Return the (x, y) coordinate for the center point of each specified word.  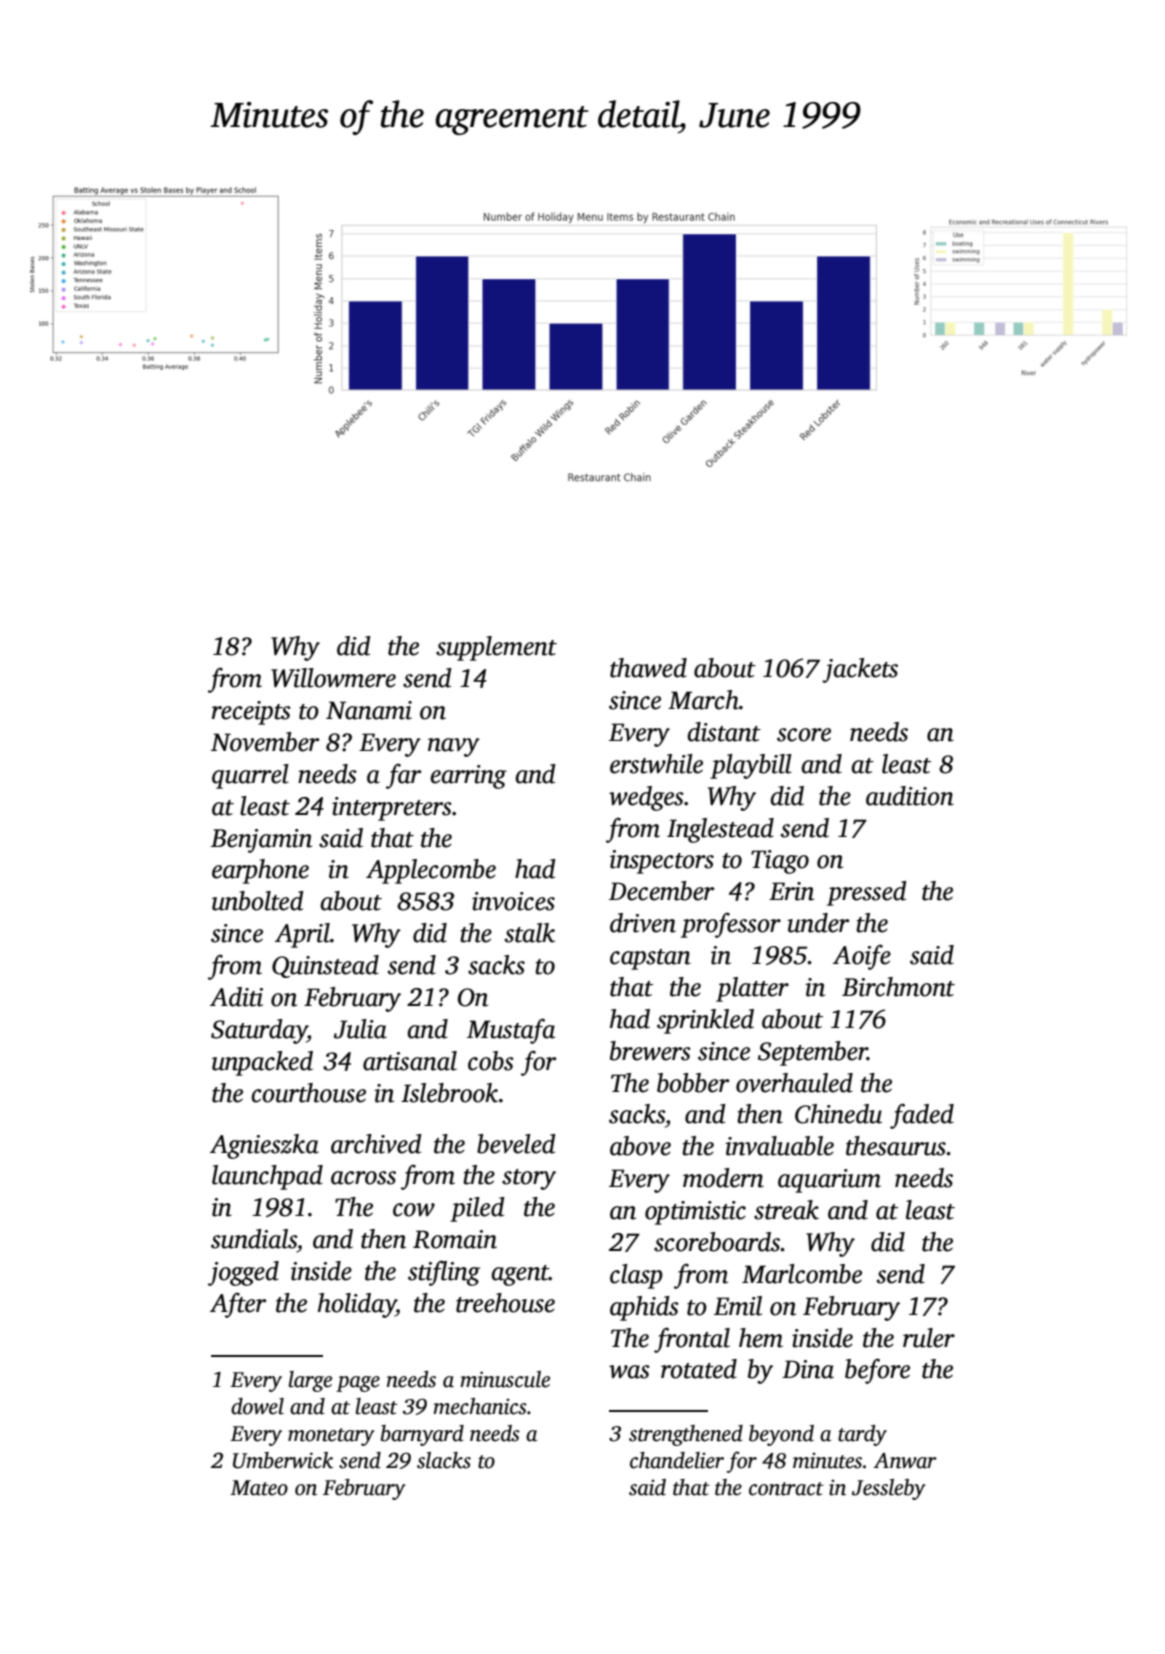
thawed (648, 668)
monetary (331, 1437)
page (358, 1384)
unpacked (262, 1063)
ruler (929, 1338)
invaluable (779, 1146)
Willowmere (333, 678)
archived (376, 1144)
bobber (693, 1083)
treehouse (505, 1303)
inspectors (662, 862)
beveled (516, 1144)
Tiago (780, 862)
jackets (860, 670)
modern (723, 1178)
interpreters (392, 809)
